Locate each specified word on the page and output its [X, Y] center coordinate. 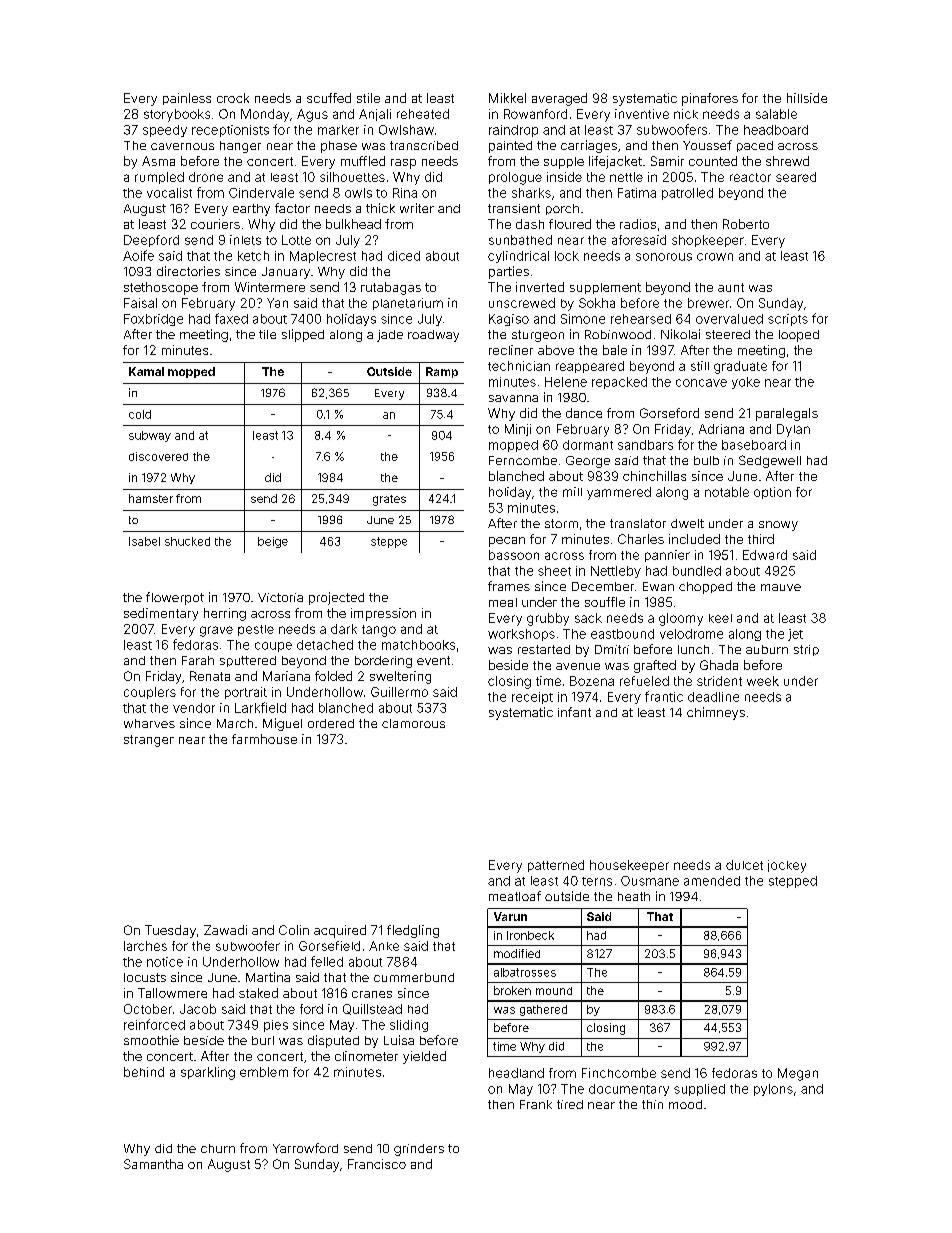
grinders [419, 1150]
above [556, 350]
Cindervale [261, 193]
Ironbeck [530, 935]
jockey [787, 866]
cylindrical [518, 257]
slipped [303, 335]
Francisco [377, 1164]
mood [685, 1104]
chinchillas [654, 476]
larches [145, 946]
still [700, 366]
